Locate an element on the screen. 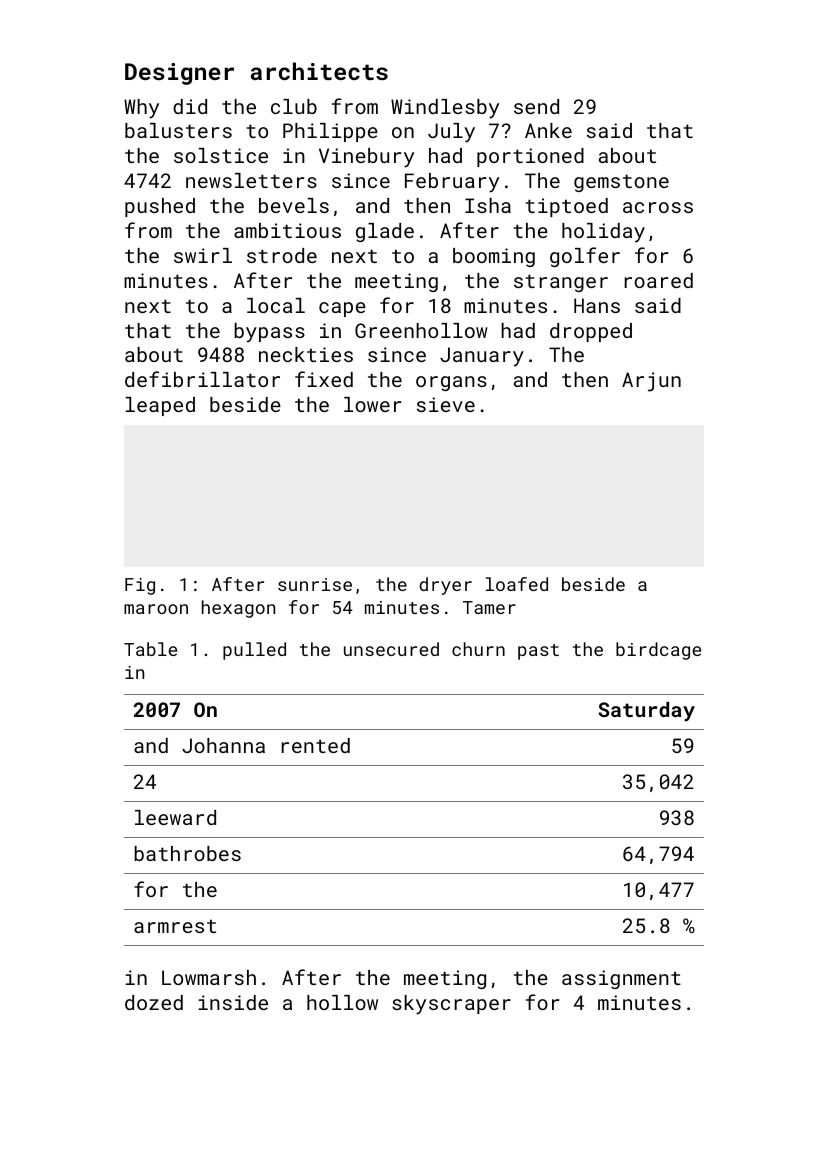 This screenshot has width=828, height=1175. leeward is located at coordinates (175, 817).
